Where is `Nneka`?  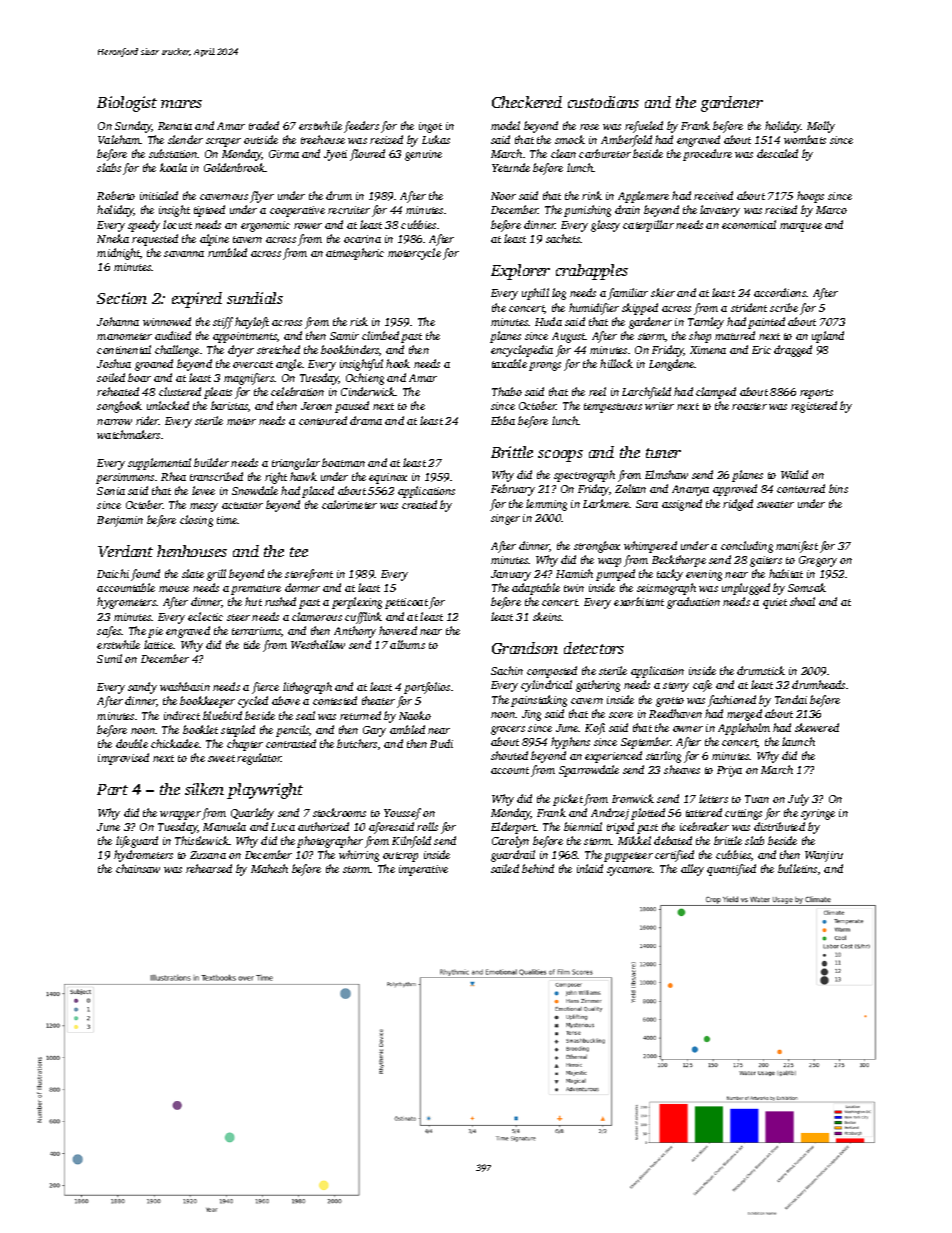 Nneka is located at coordinates (113, 238).
